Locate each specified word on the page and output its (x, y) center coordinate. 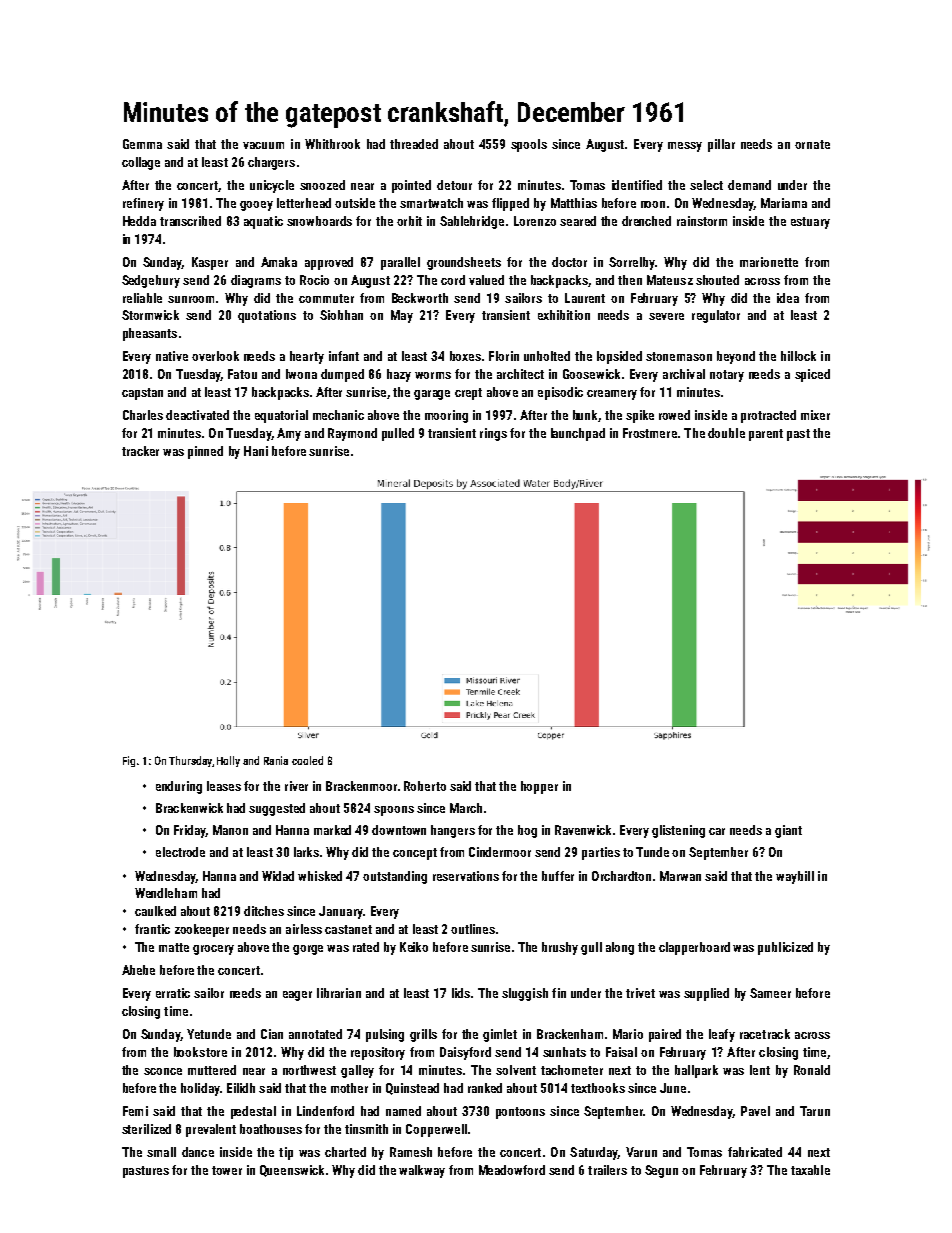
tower (227, 1170)
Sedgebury (151, 281)
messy (685, 147)
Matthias (574, 203)
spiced (812, 375)
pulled (398, 434)
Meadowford (512, 1170)
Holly (228, 761)
